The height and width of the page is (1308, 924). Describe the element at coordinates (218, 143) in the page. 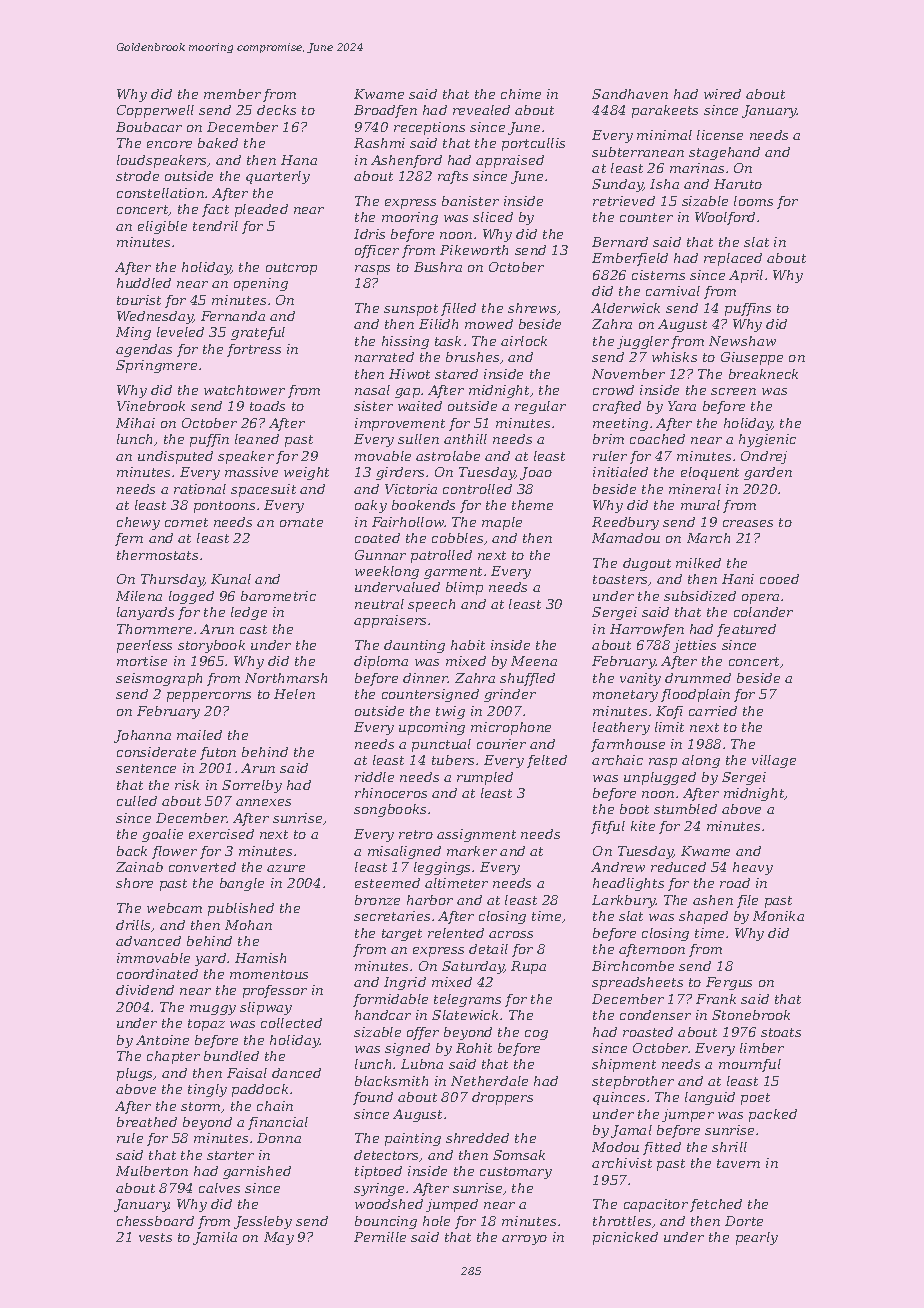

I see `baked` at that location.
